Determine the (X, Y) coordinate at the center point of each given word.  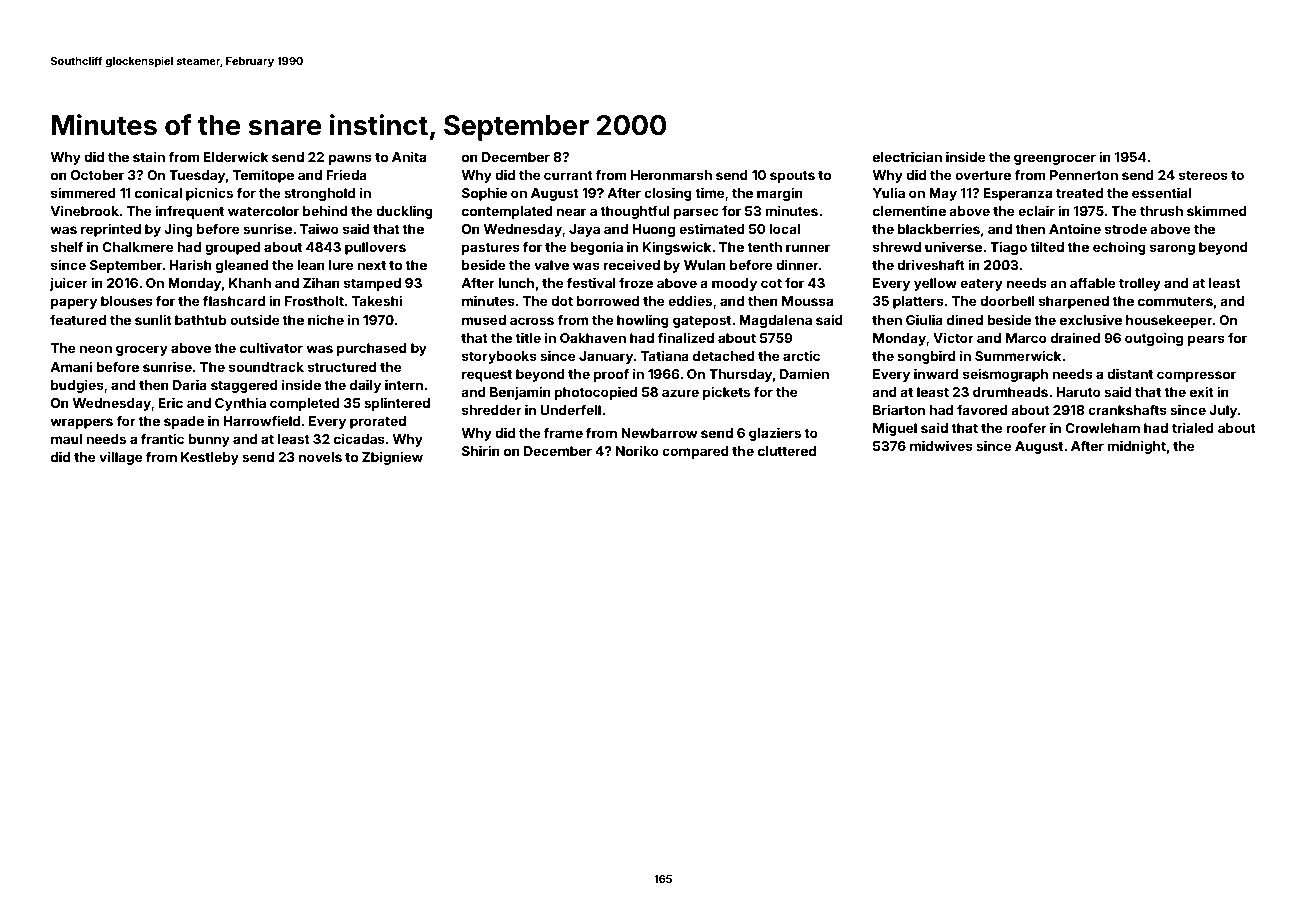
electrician (907, 156)
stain (149, 156)
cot (771, 283)
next (371, 265)
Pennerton (1084, 175)
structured (342, 367)
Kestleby (210, 458)
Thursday (740, 375)
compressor (1196, 376)
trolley (1140, 284)
